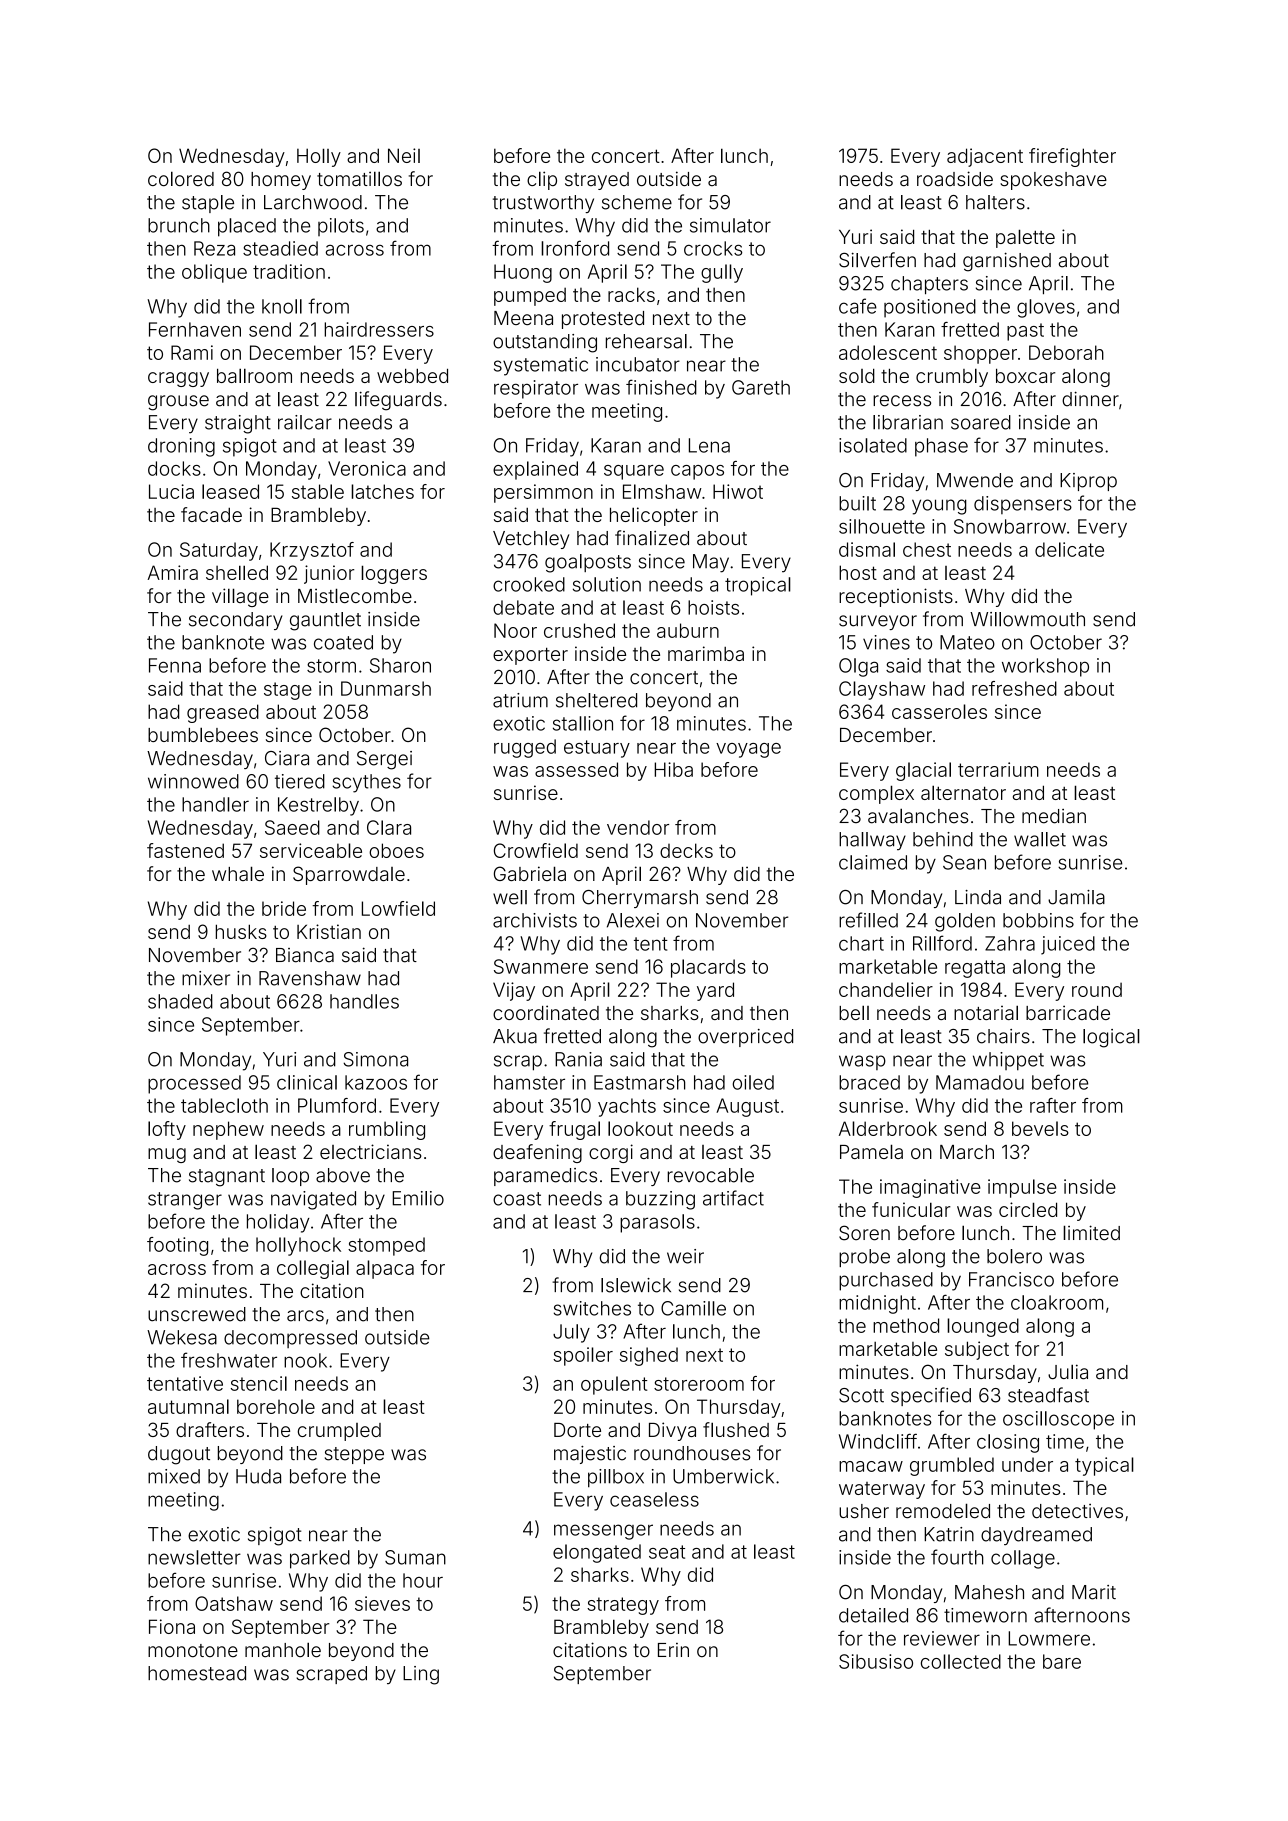 The height and width of the image is (1821, 1288). Describe the element at coordinates (1068, 1012) in the image. I see `barricade` at that location.
